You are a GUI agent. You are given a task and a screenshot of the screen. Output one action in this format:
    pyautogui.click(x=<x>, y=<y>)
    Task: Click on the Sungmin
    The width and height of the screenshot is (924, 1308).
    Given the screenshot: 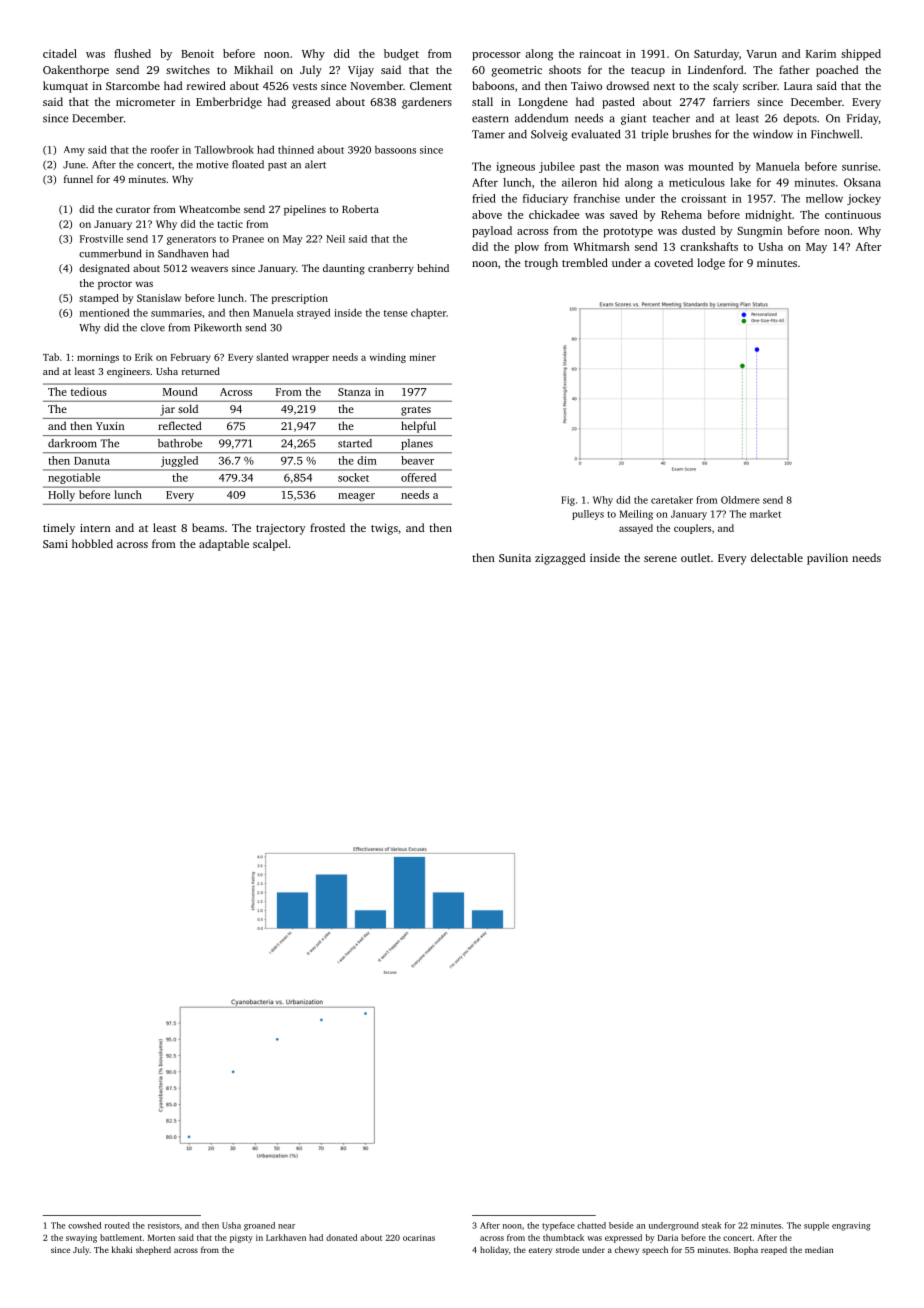 What is the action you would take?
    pyautogui.click(x=759, y=232)
